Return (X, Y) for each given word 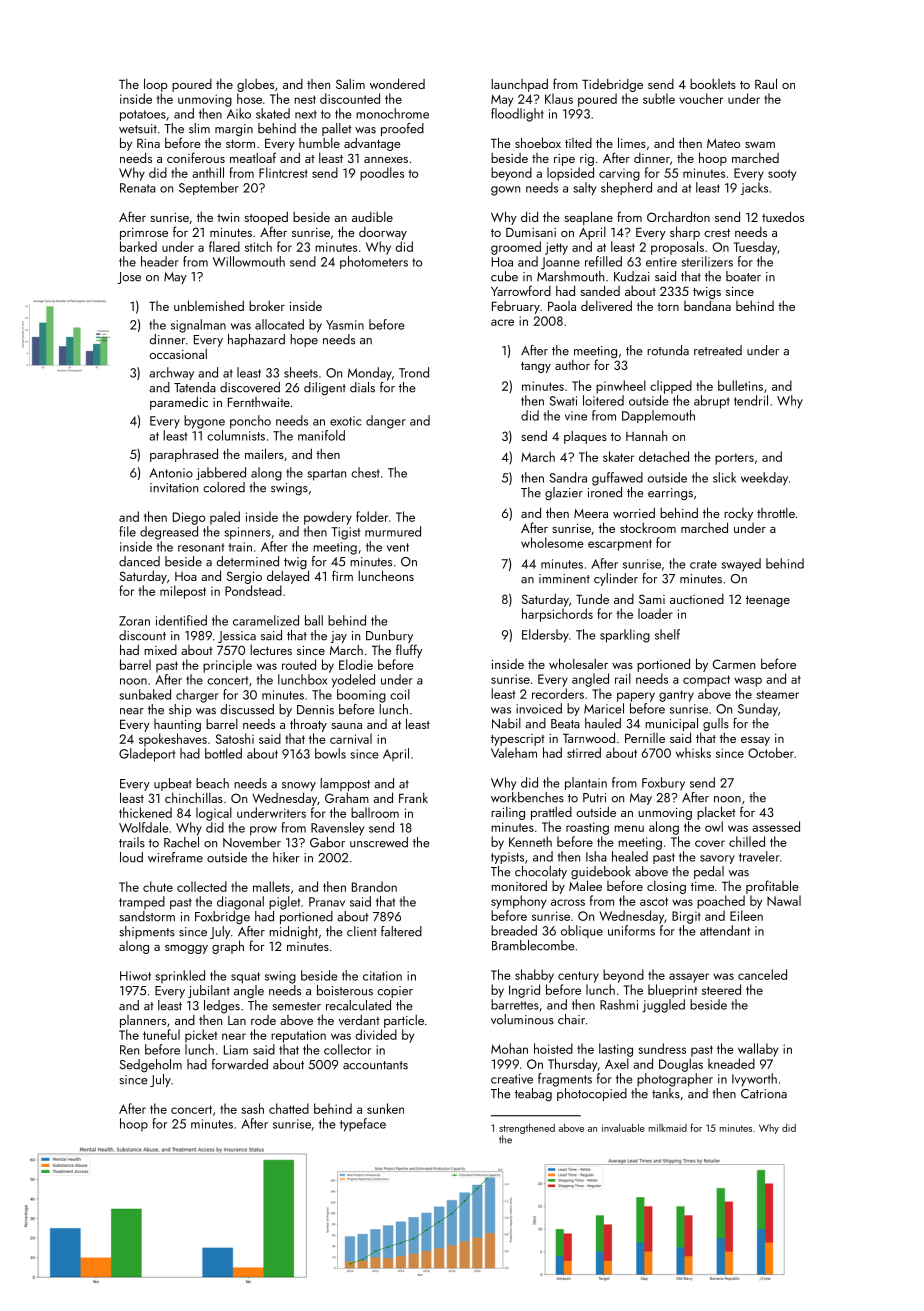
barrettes (515, 1004)
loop (156, 85)
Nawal (784, 900)
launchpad (519, 85)
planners (143, 1021)
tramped (142, 902)
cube (504, 276)
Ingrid (524, 991)
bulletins (740, 385)
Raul (766, 83)
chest (365, 472)
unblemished (209, 305)
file (127, 531)
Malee (585, 885)
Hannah (646, 436)
